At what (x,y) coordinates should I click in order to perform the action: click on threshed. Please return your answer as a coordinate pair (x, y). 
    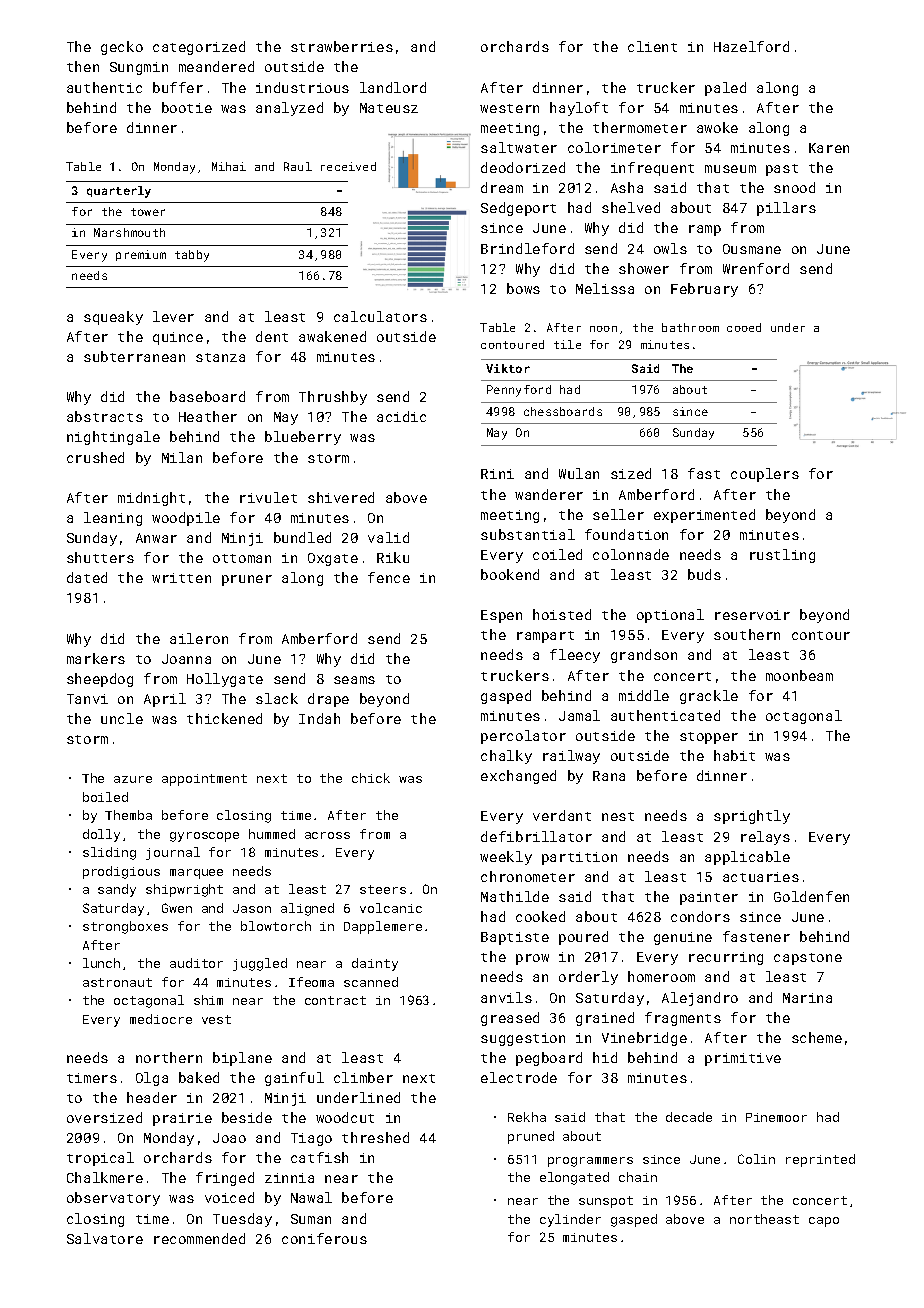
    Looking at the image, I should click on (375, 1137).
